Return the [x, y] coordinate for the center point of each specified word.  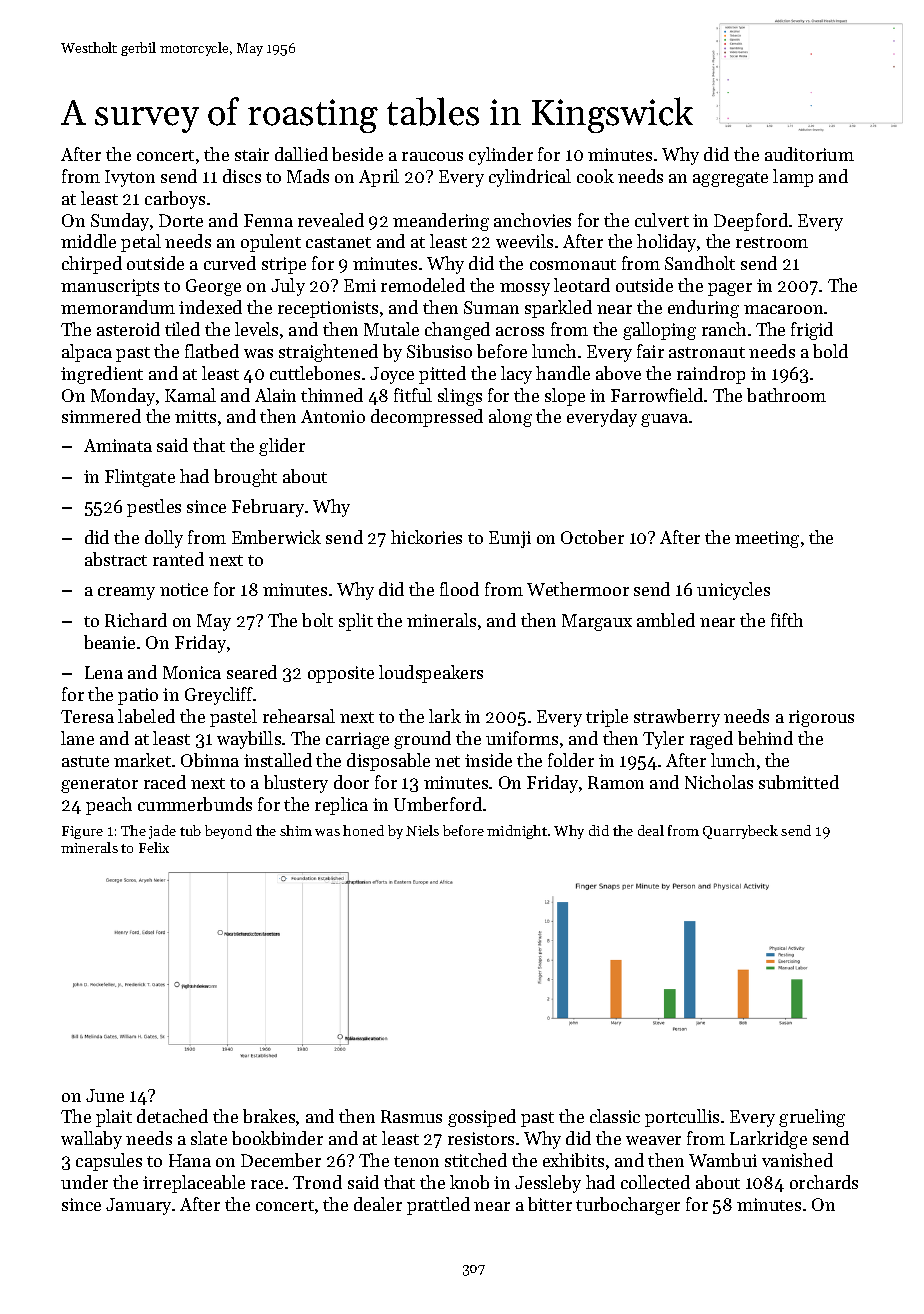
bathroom [786, 395]
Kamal [190, 395]
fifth [787, 620]
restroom [772, 242]
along [510, 418]
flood [459, 589]
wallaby [91, 1140]
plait [114, 1118]
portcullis [682, 1118]
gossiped [482, 1118]
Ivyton [130, 178]
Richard [136, 620]
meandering [441, 222]
